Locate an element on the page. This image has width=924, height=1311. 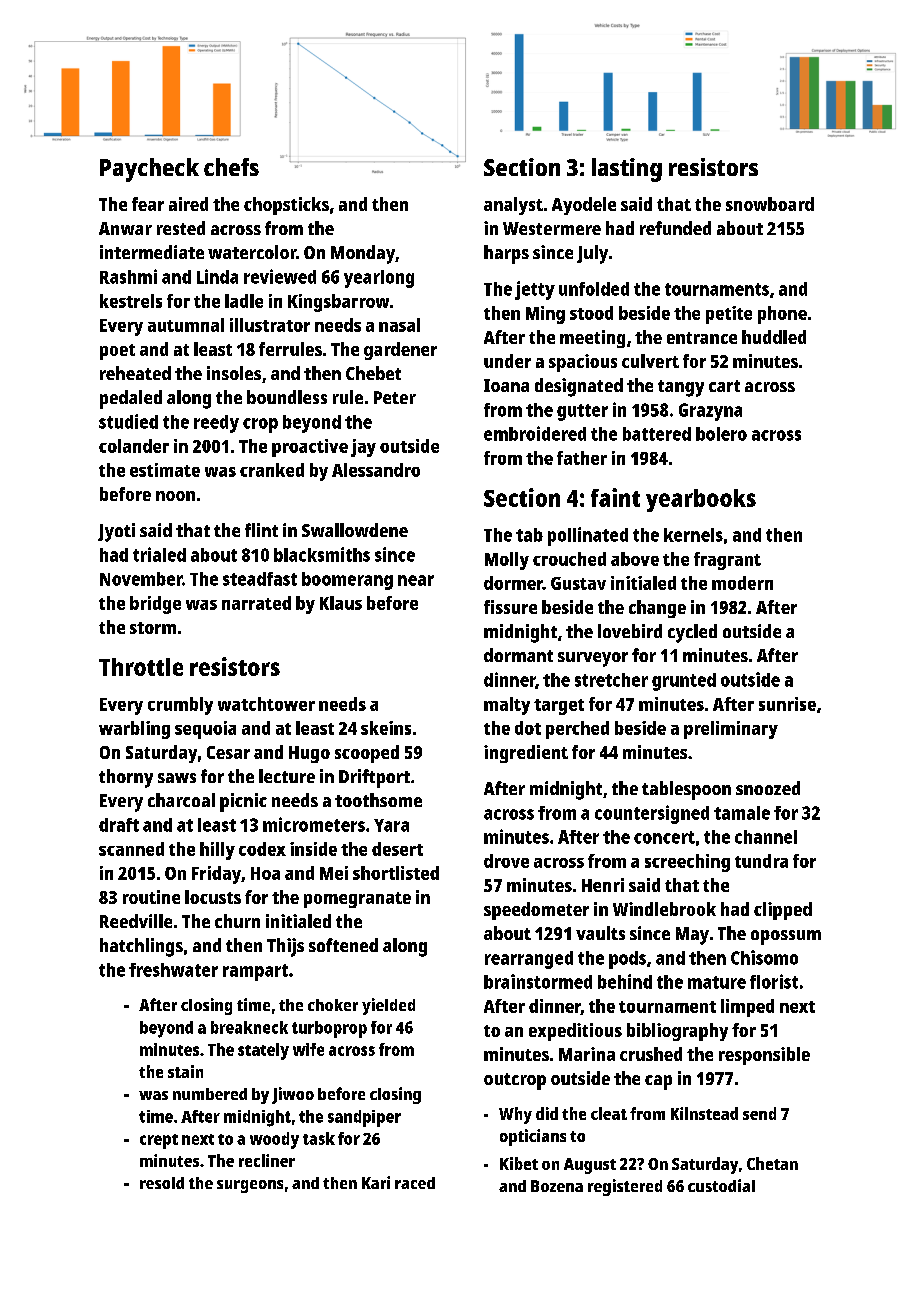
Molly is located at coordinates (507, 561).
